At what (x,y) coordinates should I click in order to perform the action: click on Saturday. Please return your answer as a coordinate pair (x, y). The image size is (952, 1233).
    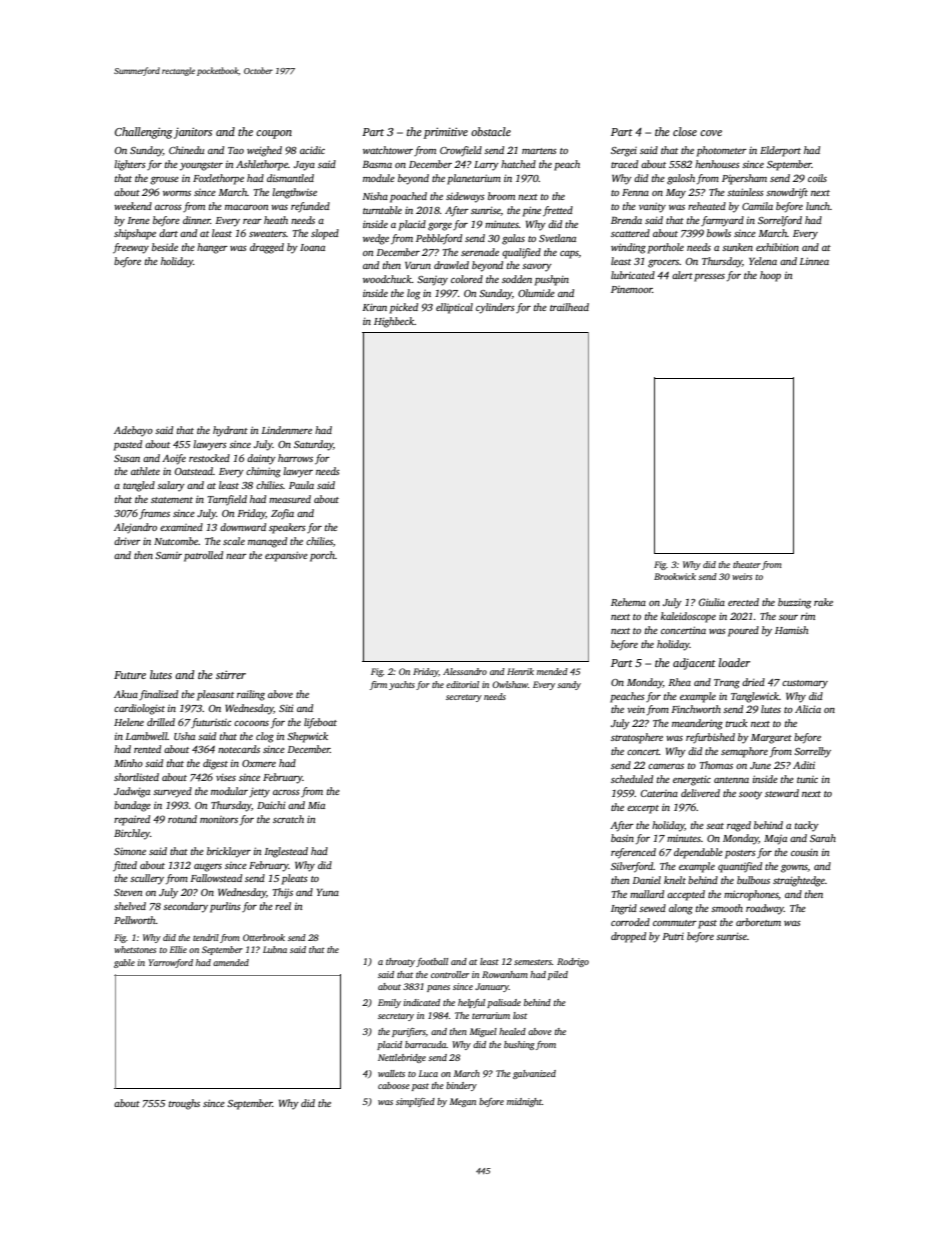
    Looking at the image, I should click on (313, 445).
